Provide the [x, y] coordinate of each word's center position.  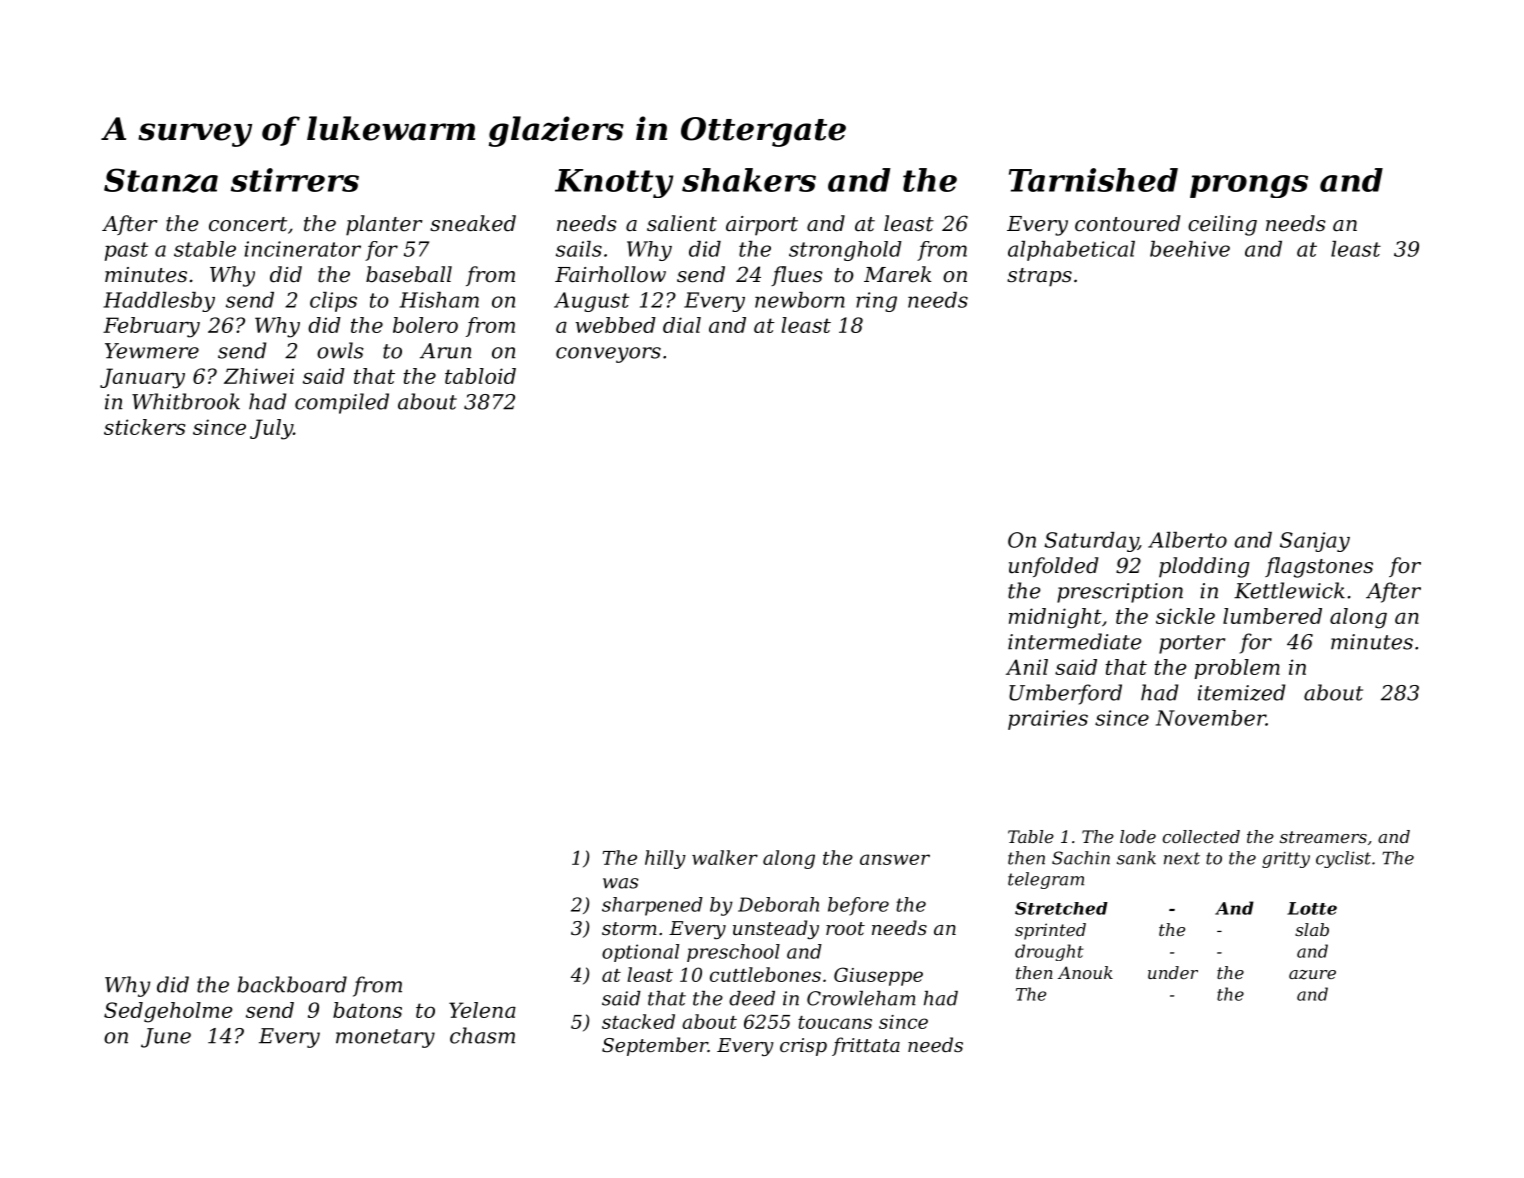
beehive [1190, 249]
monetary [385, 1038]
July [271, 429]
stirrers [295, 180]
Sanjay [1315, 542]
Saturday [1091, 542]
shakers [749, 180]
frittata [866, 1046]
